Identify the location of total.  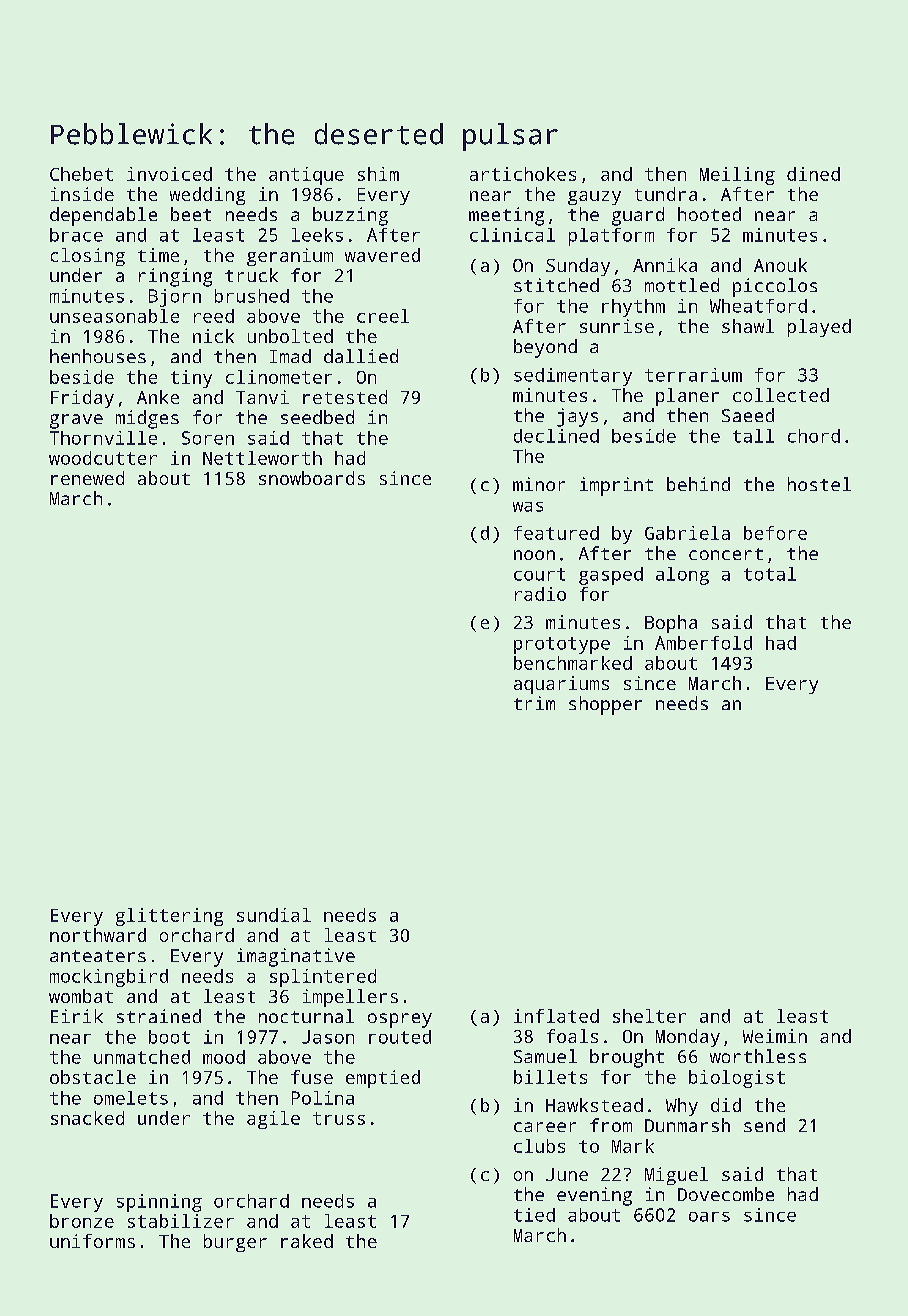
(770, 574).
